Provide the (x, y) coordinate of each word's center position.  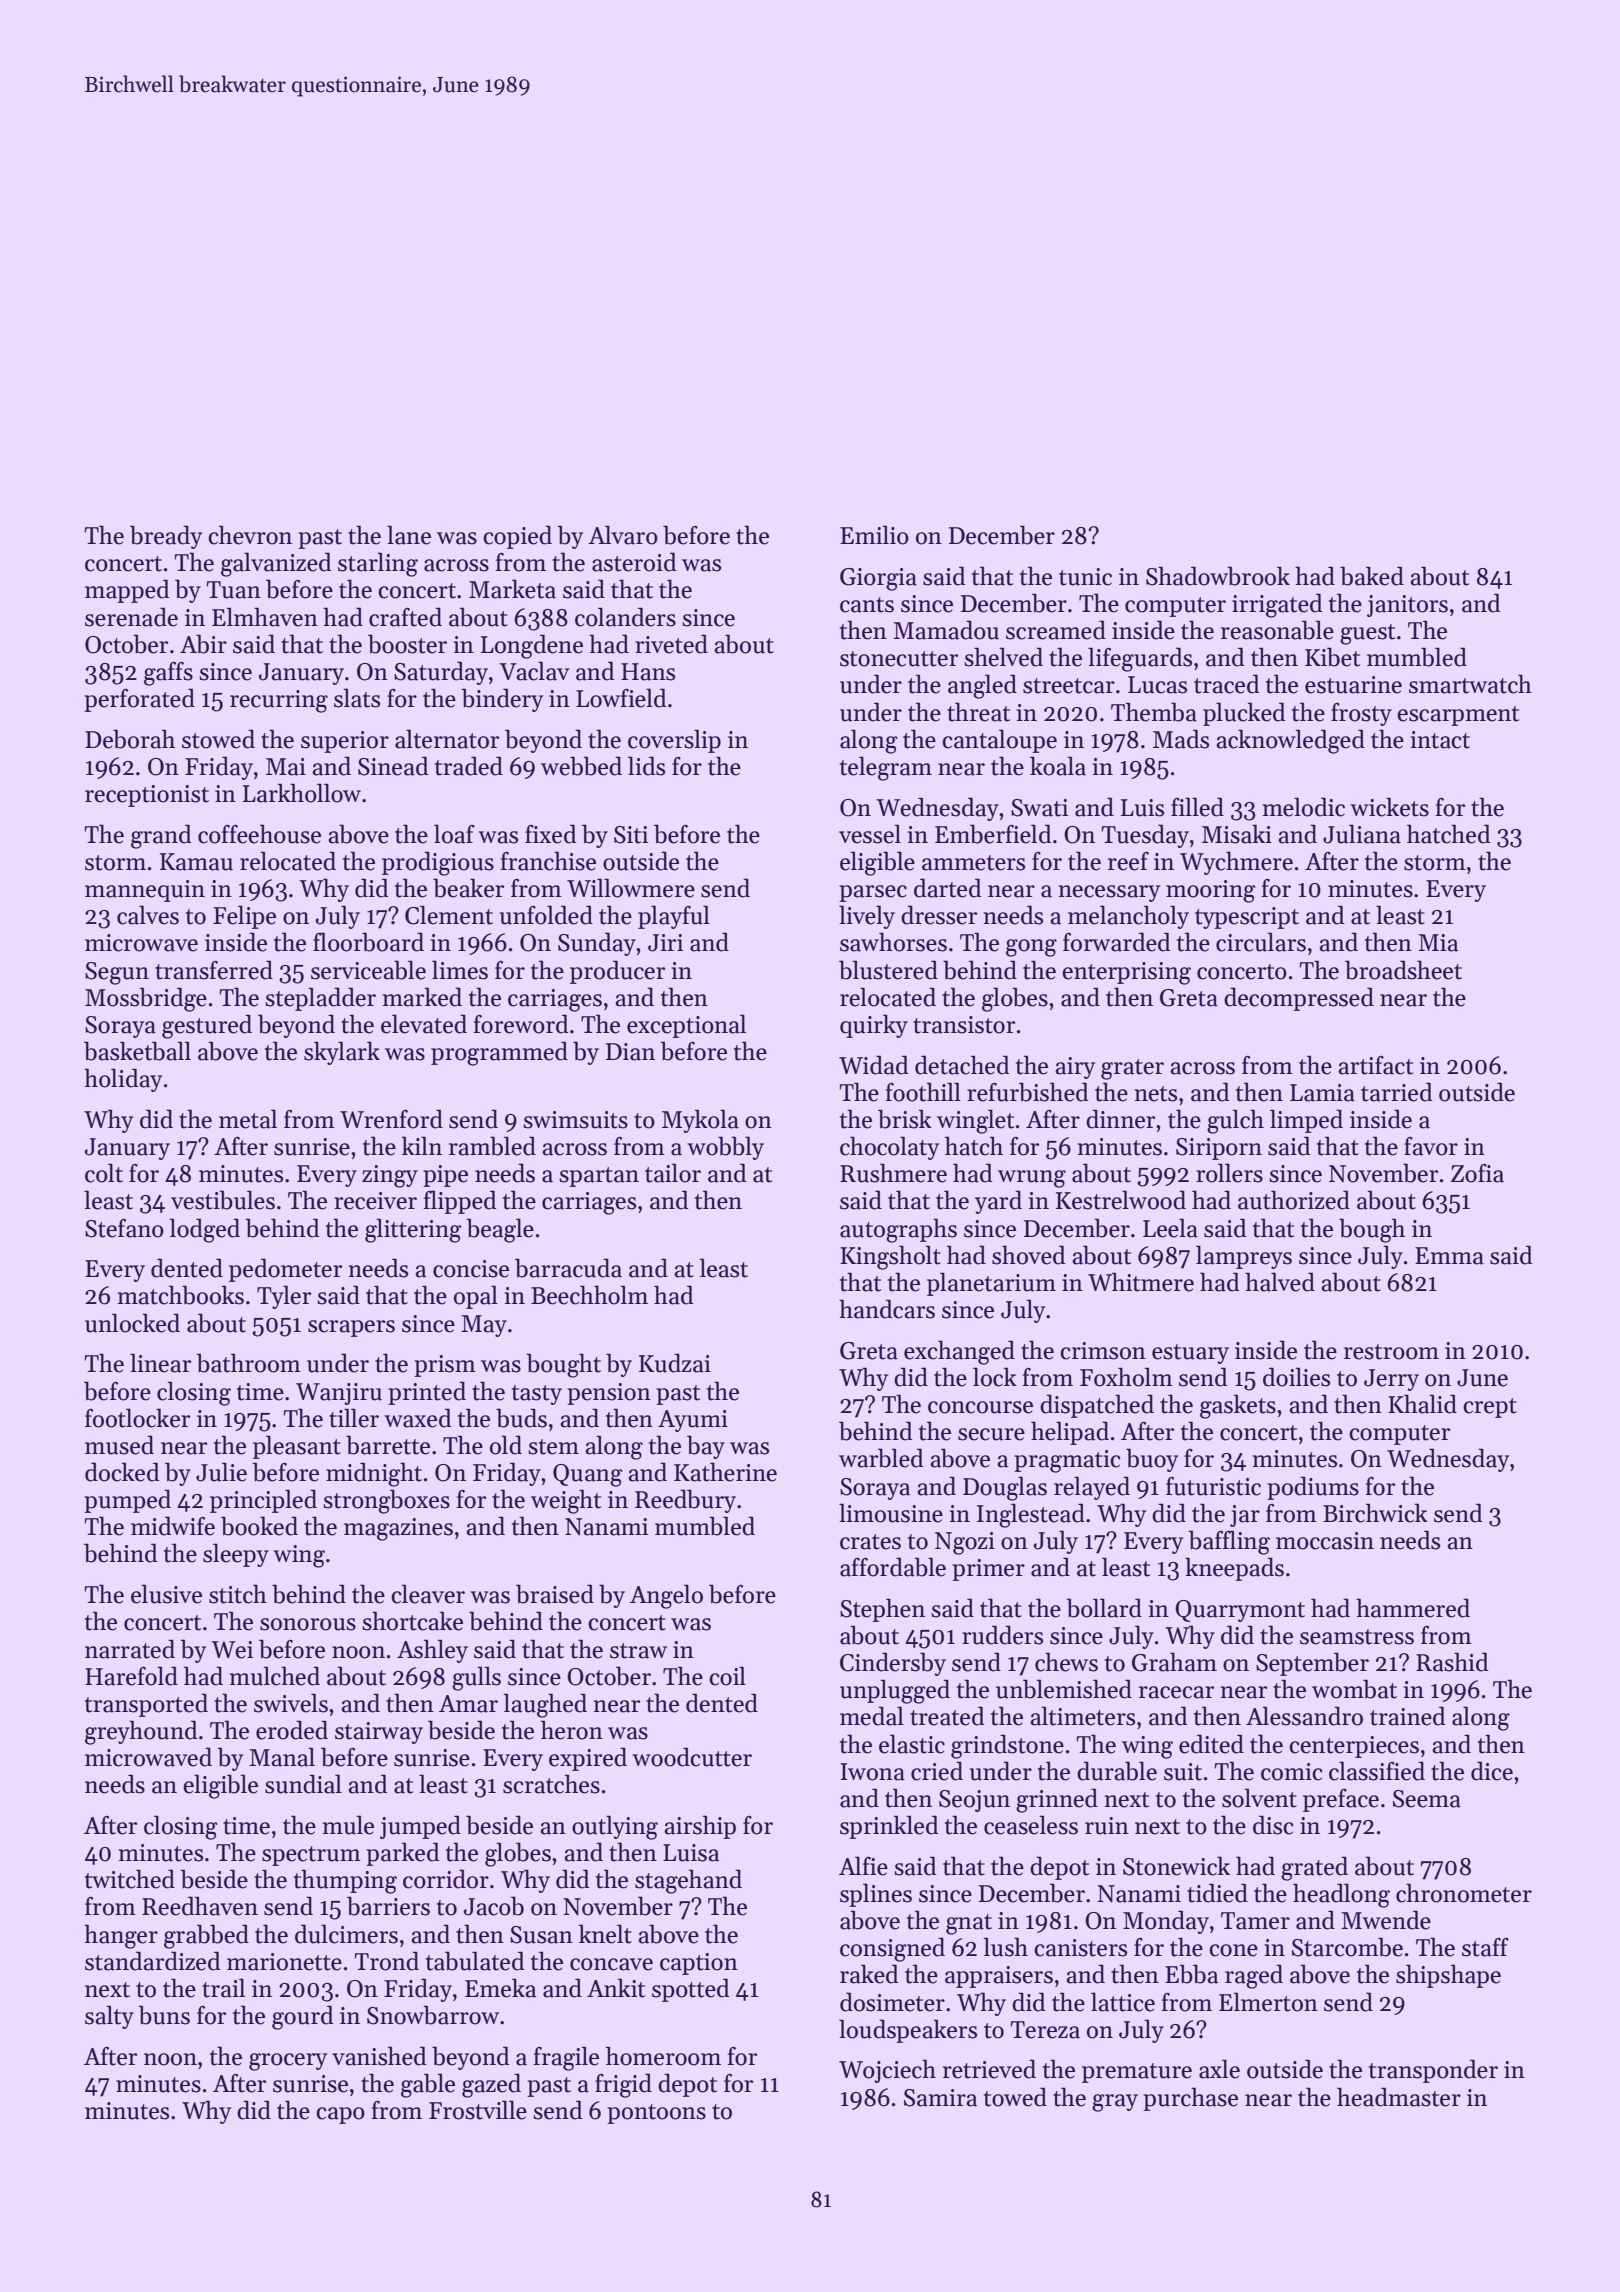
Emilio (874, 535)
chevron (250, 535)
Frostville (478, 2110)
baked (1372, 576)
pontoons (656, 2114)
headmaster (1399, 2097)
